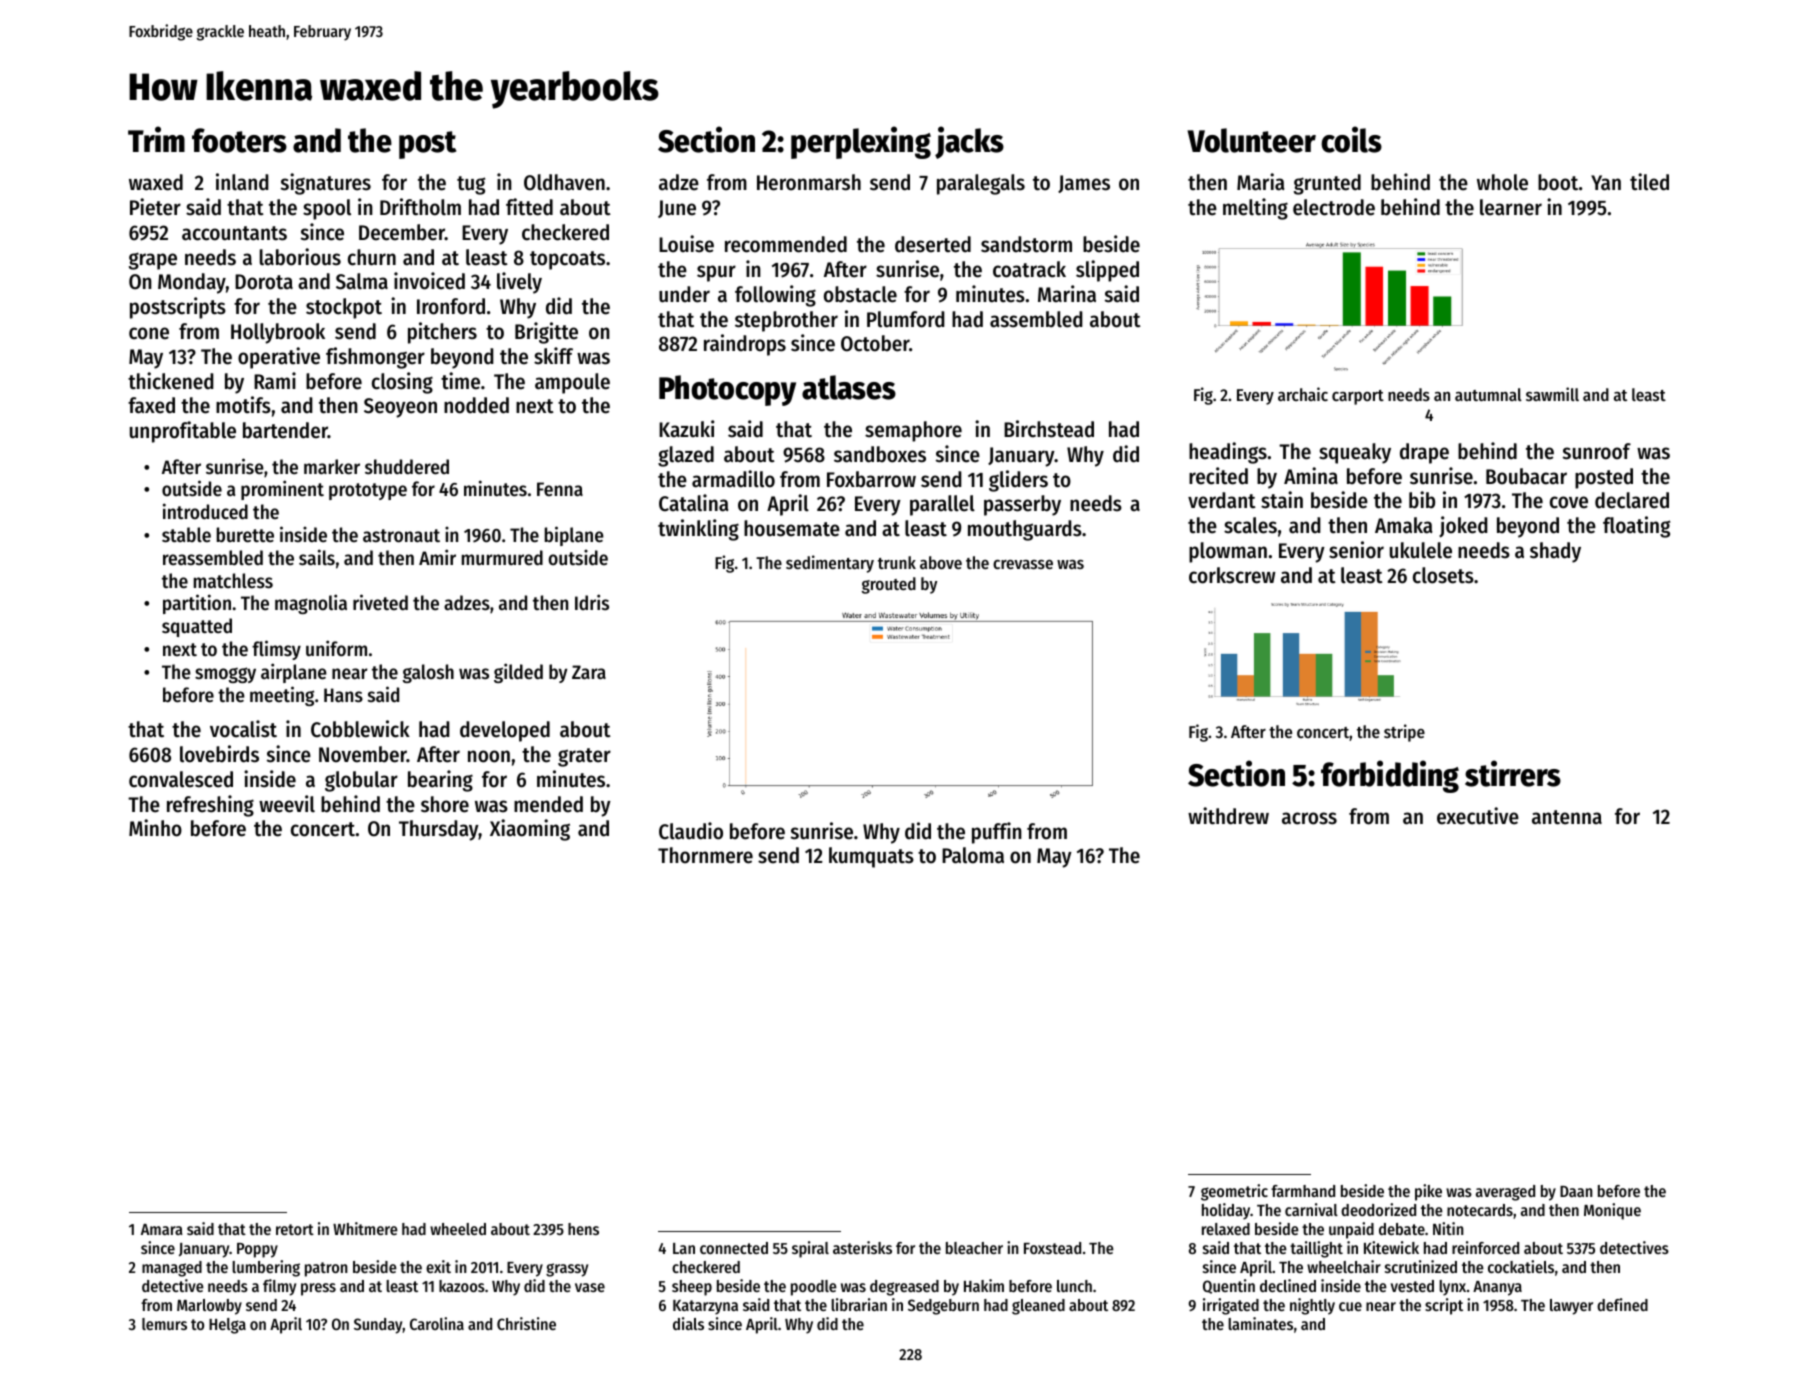 The width and height of the screenshot is (1799, 1390). Describe the element at coordinates (1327, 184) in the screenshot. I see `grunted` at that location.
